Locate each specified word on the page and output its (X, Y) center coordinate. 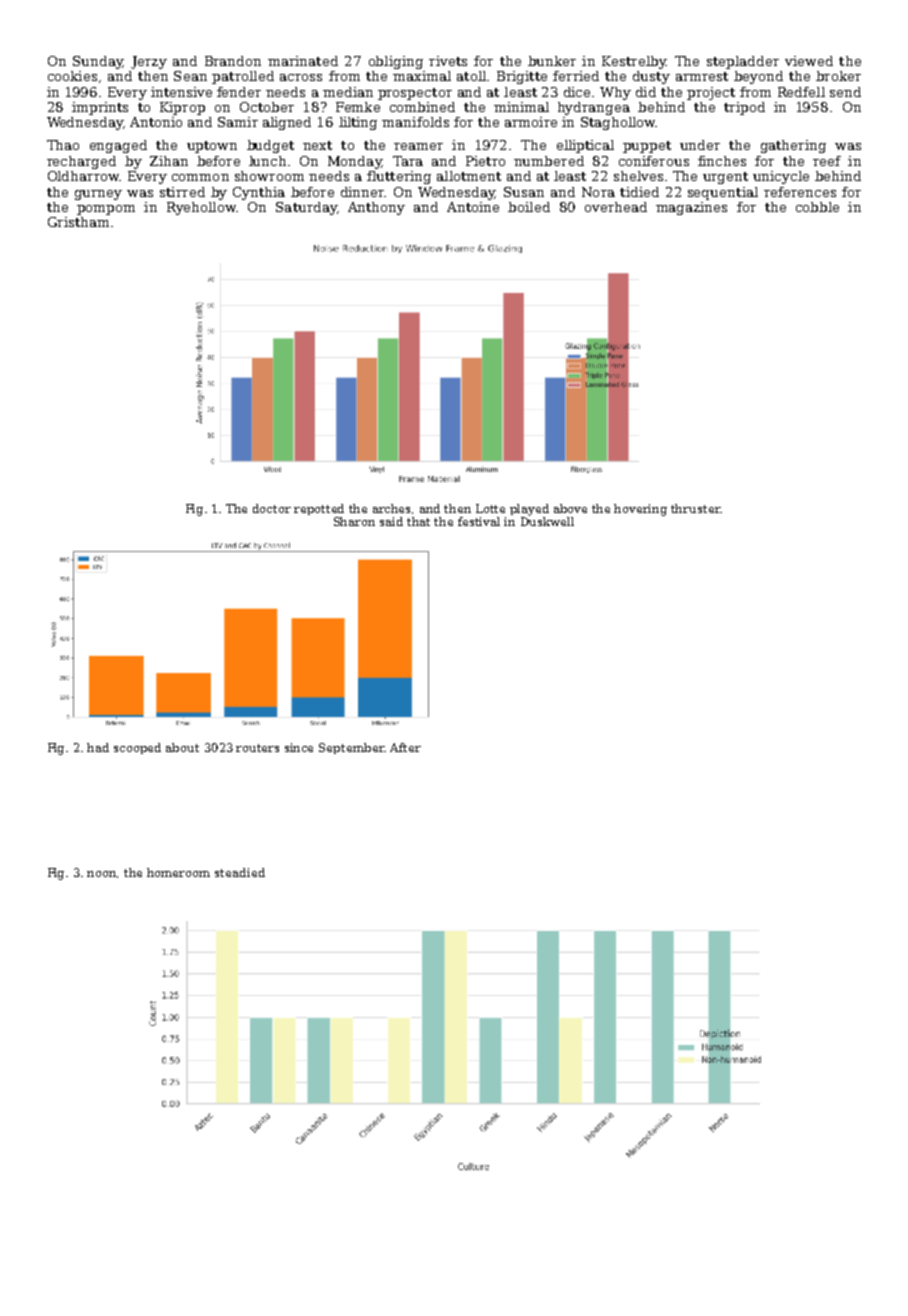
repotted (319, 509)
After (405, 747)
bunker (552, 61)
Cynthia (259, 193)
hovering (640, 510)
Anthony (376, 208)
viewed (809, 61)
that (418, 521)
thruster (695, 508)
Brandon (233, 61)
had (98, 747)
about (182, 747)
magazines (691, 208)
